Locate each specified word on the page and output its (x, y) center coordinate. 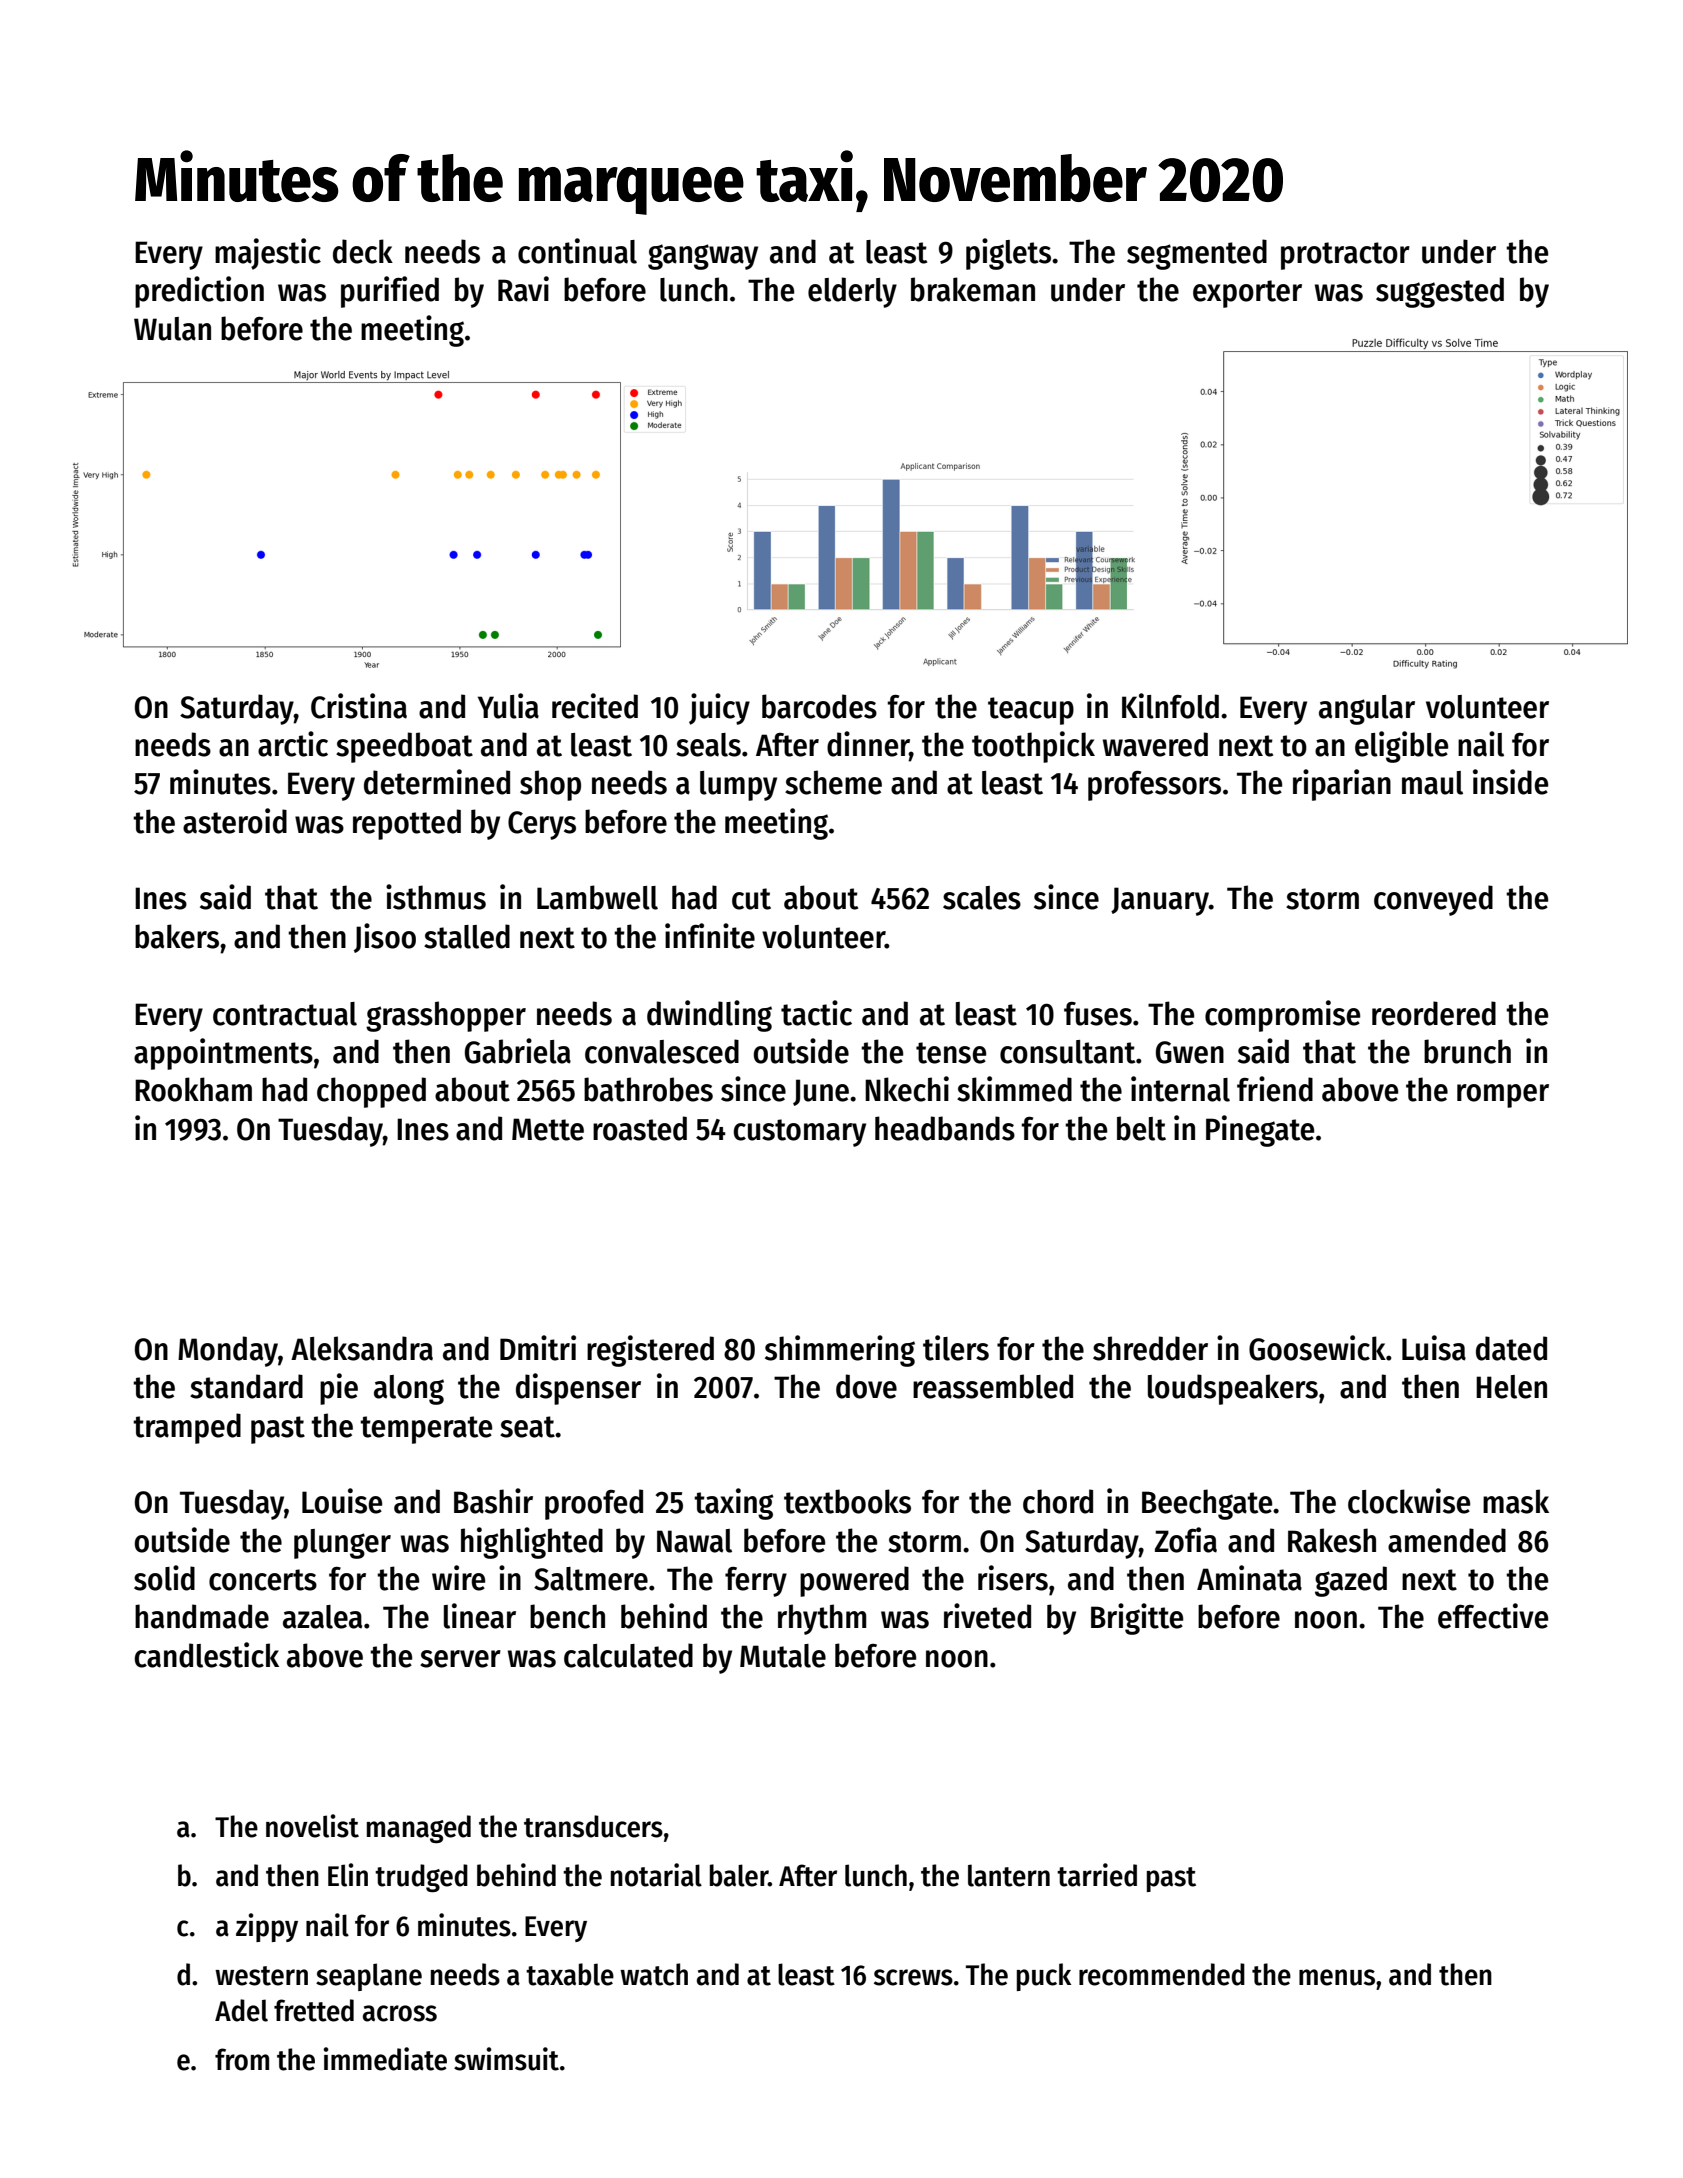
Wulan (172, 329)
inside (1510, 782)
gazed (1351, 1581)
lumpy (738, 786)
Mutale (783, 1656)
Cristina (359, 706)
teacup (1031, 711)
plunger (342, 1544)
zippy (267, 1927)
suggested (1440, 292)
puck (1044, 1977)
